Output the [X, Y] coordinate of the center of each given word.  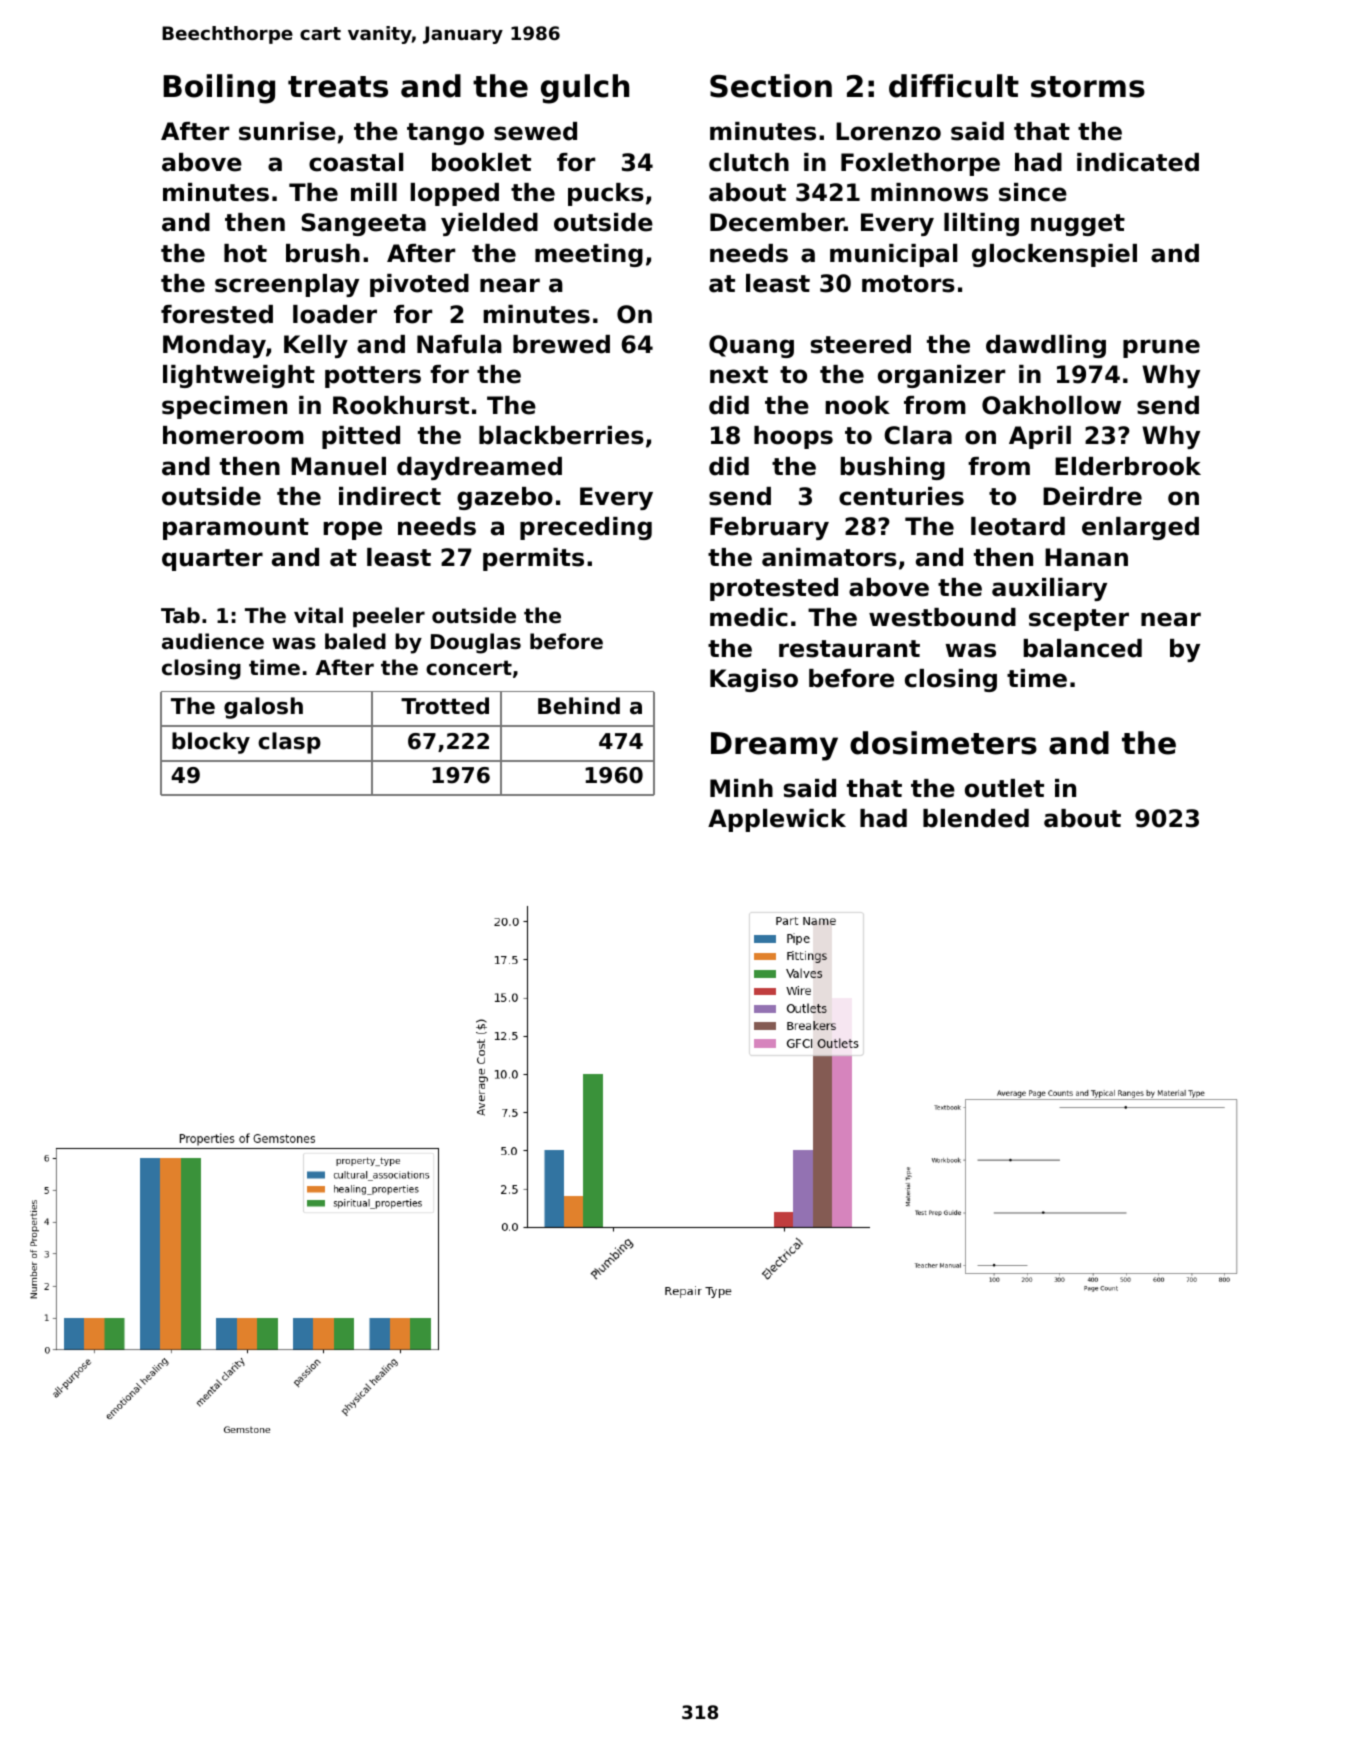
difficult [954, 86]
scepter [1079, 620]
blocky [211, 743]
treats [338, 87]
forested [217, 314]
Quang [751, 346]
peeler [389, 617]
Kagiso [754, 680]
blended [976, 818]
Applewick [777, 820]
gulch [585, 89]
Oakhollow [1051, 405]
